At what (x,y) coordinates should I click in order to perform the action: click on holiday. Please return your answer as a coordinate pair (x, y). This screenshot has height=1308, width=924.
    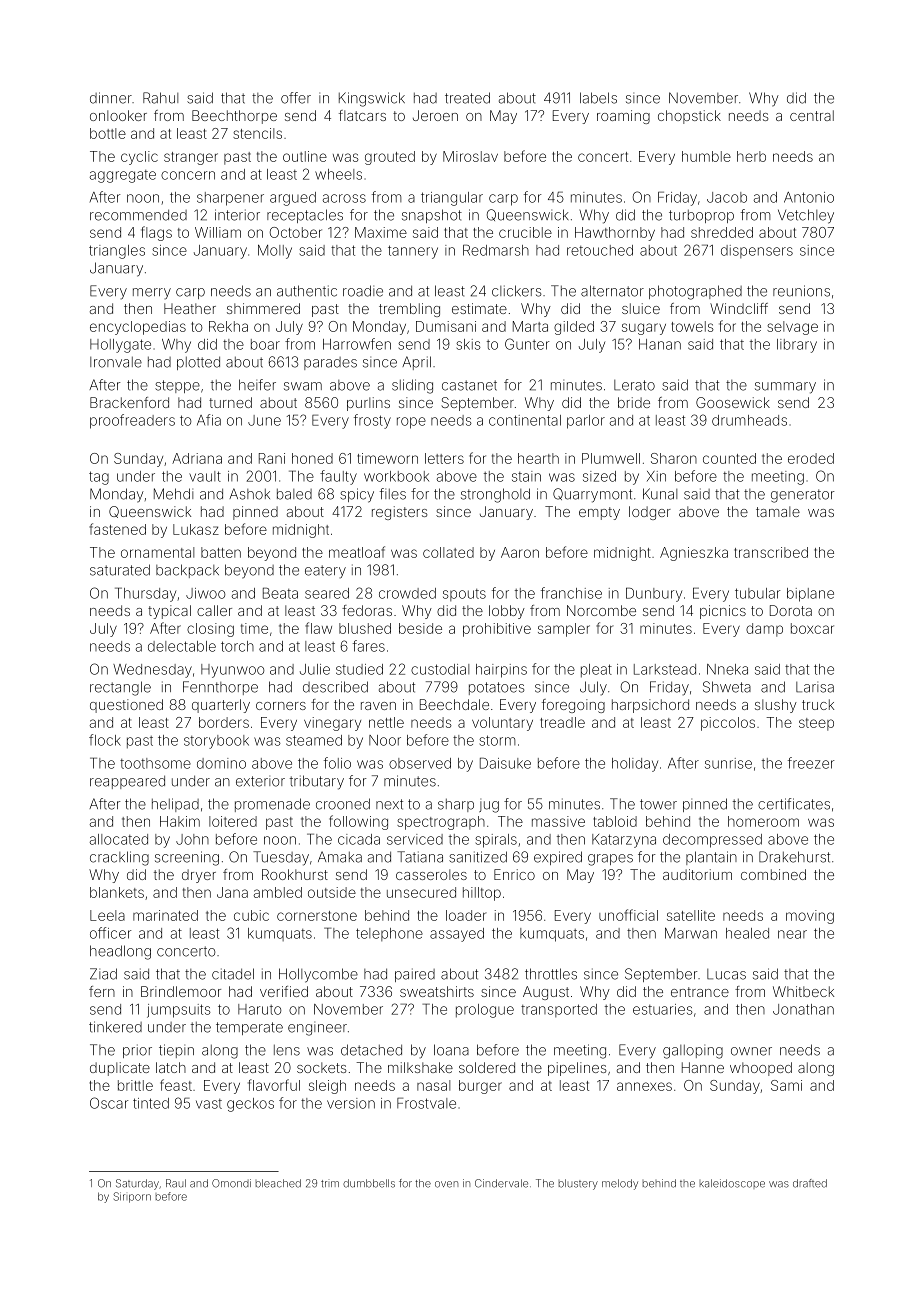
    Looking at the image, I should click on (635, 765).
